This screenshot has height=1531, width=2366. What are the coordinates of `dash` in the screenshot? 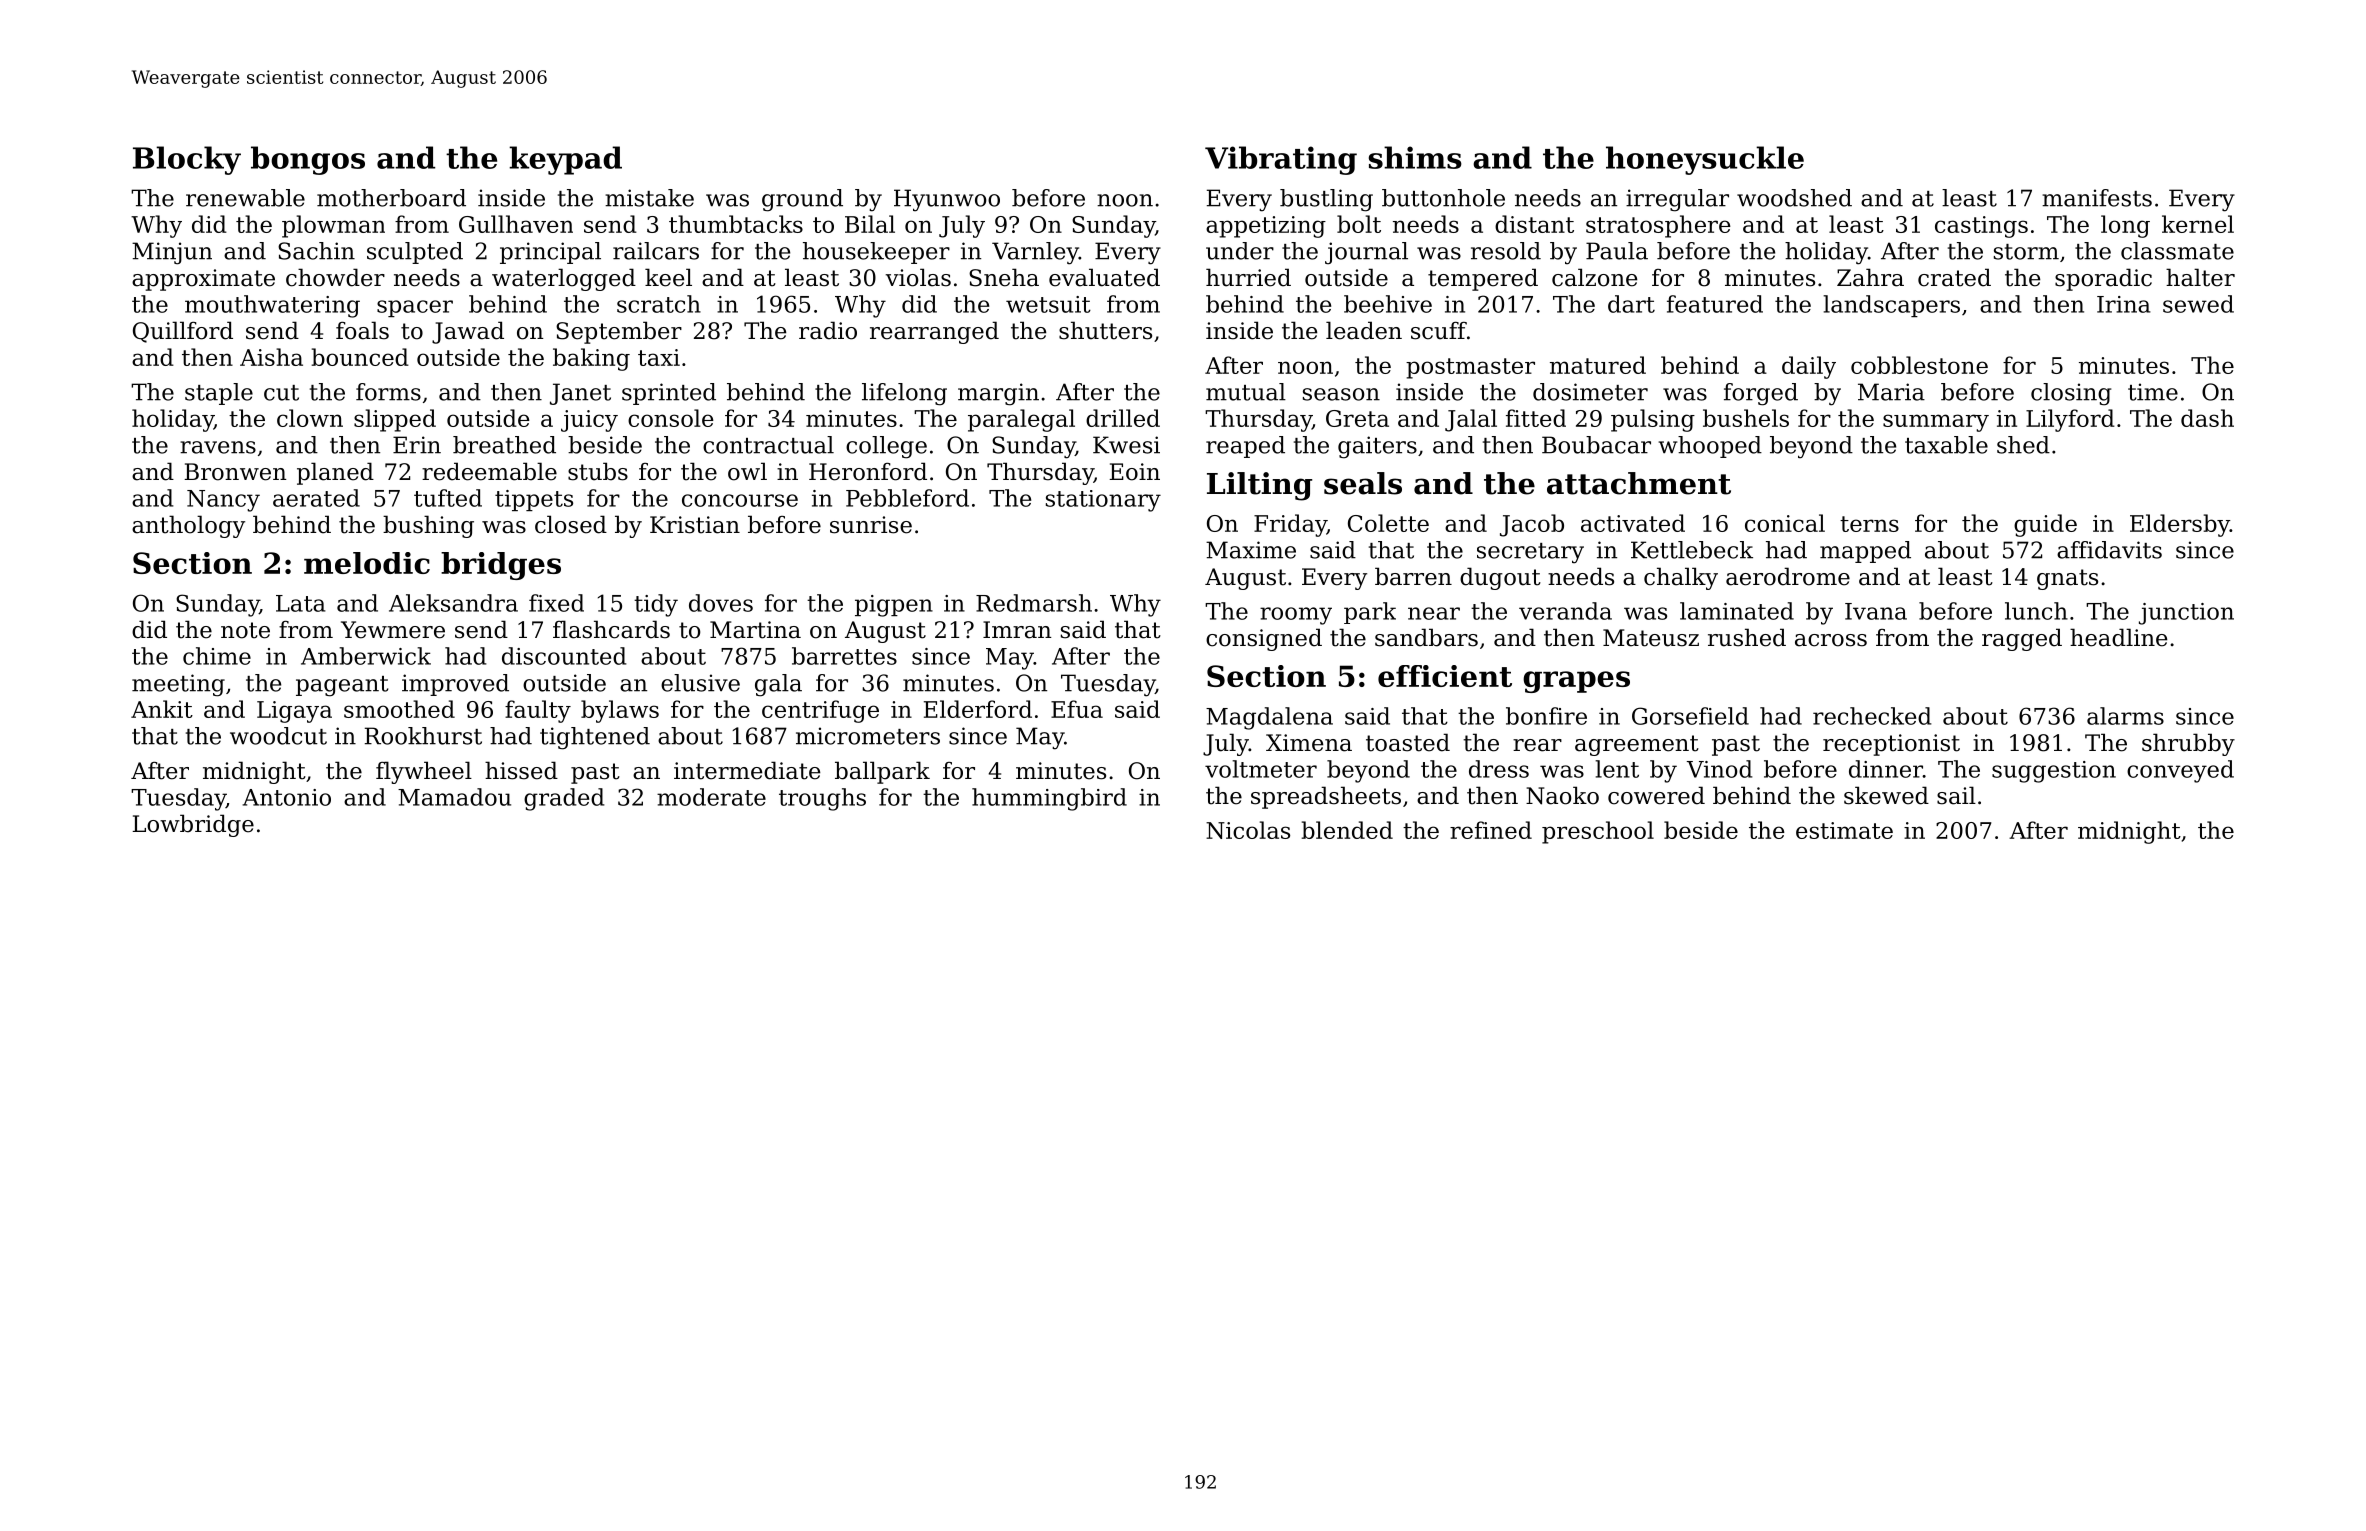 It's located at (2207, 418).
